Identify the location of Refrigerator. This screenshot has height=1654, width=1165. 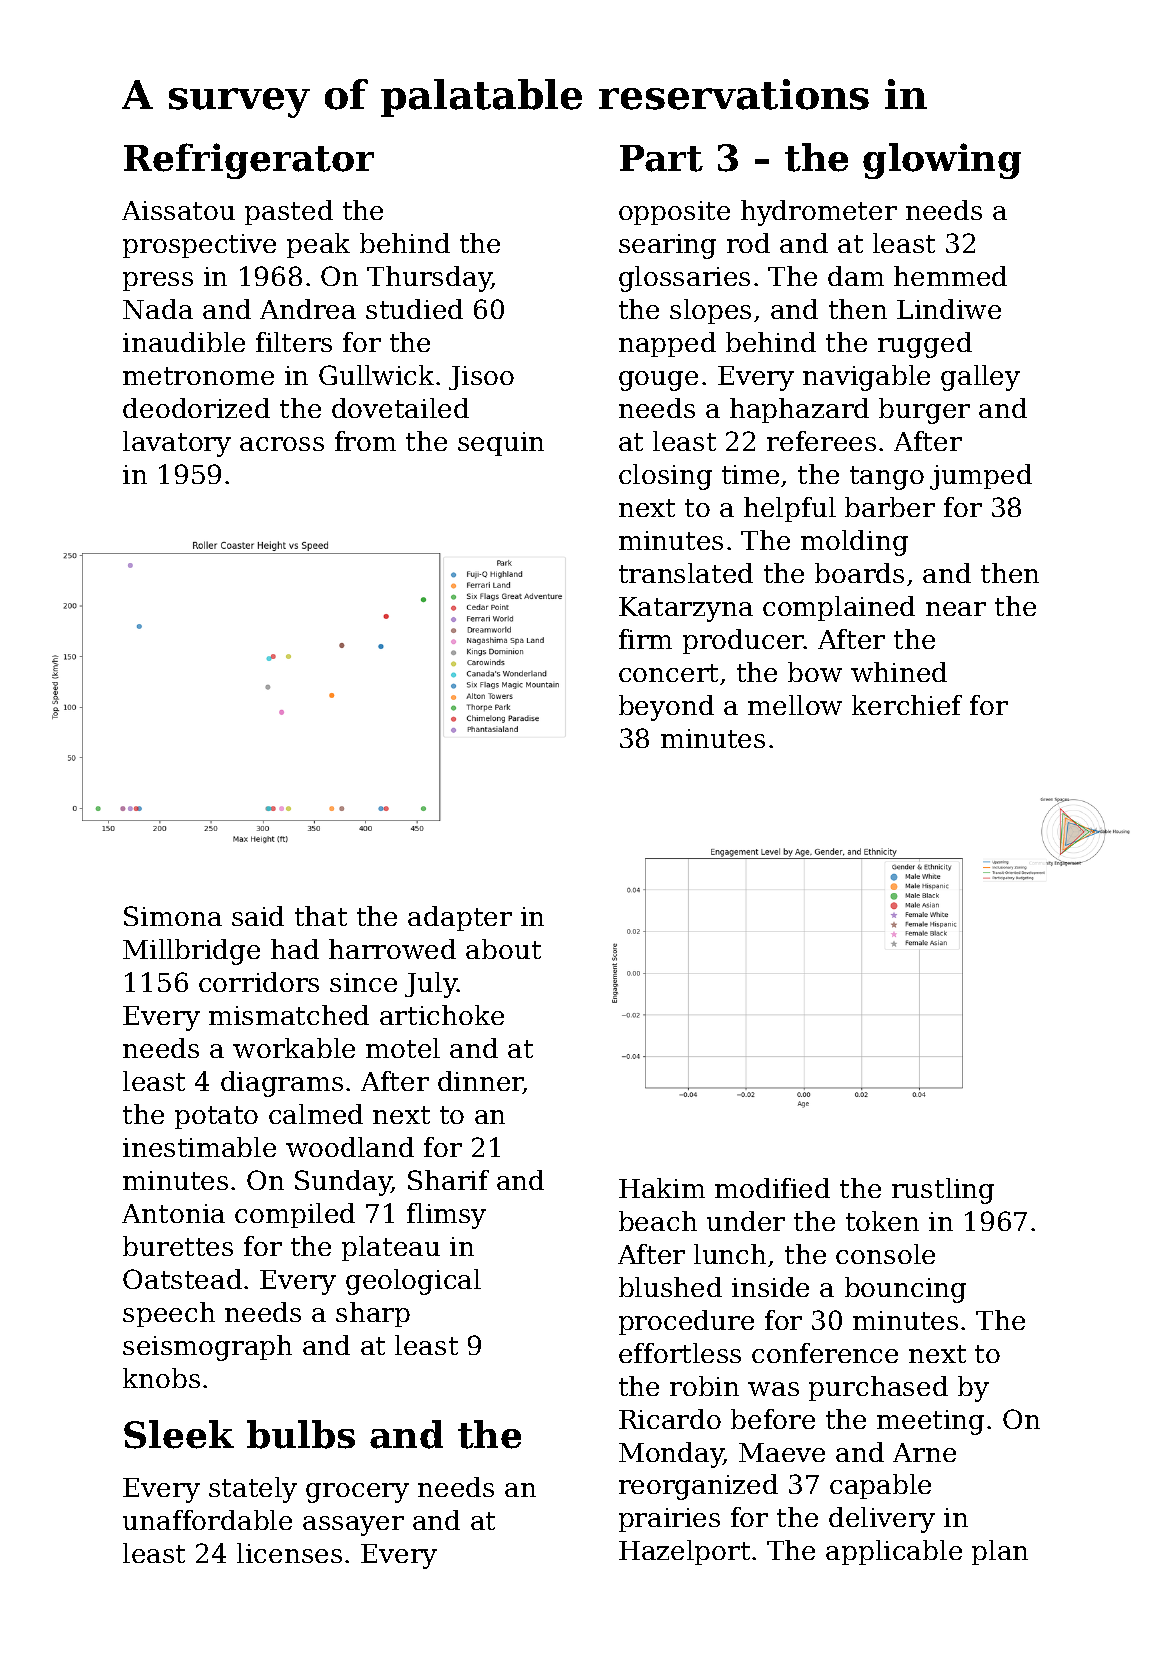
(249, 161).
